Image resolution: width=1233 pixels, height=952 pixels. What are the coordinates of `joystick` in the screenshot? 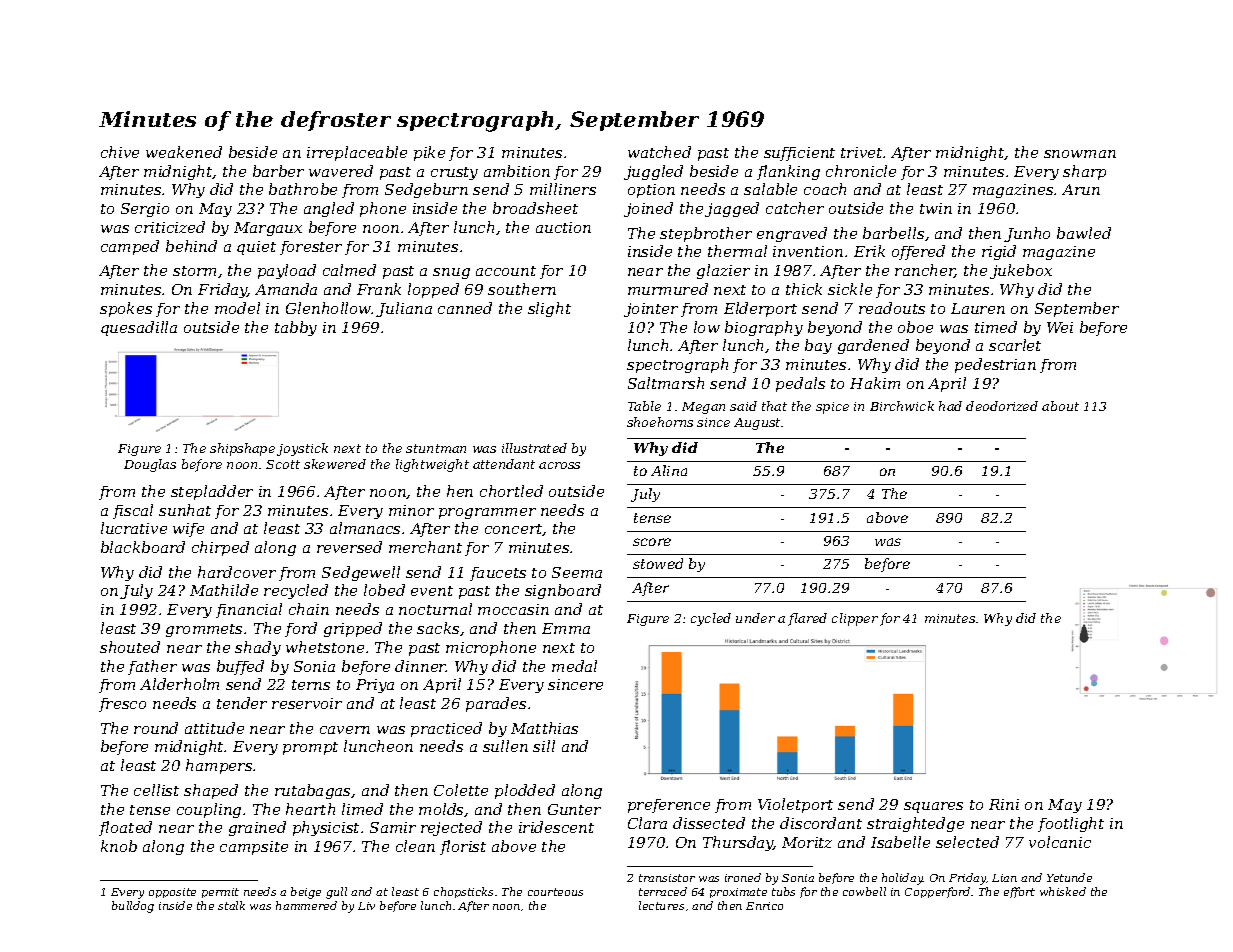 It's located at (302, 449).
